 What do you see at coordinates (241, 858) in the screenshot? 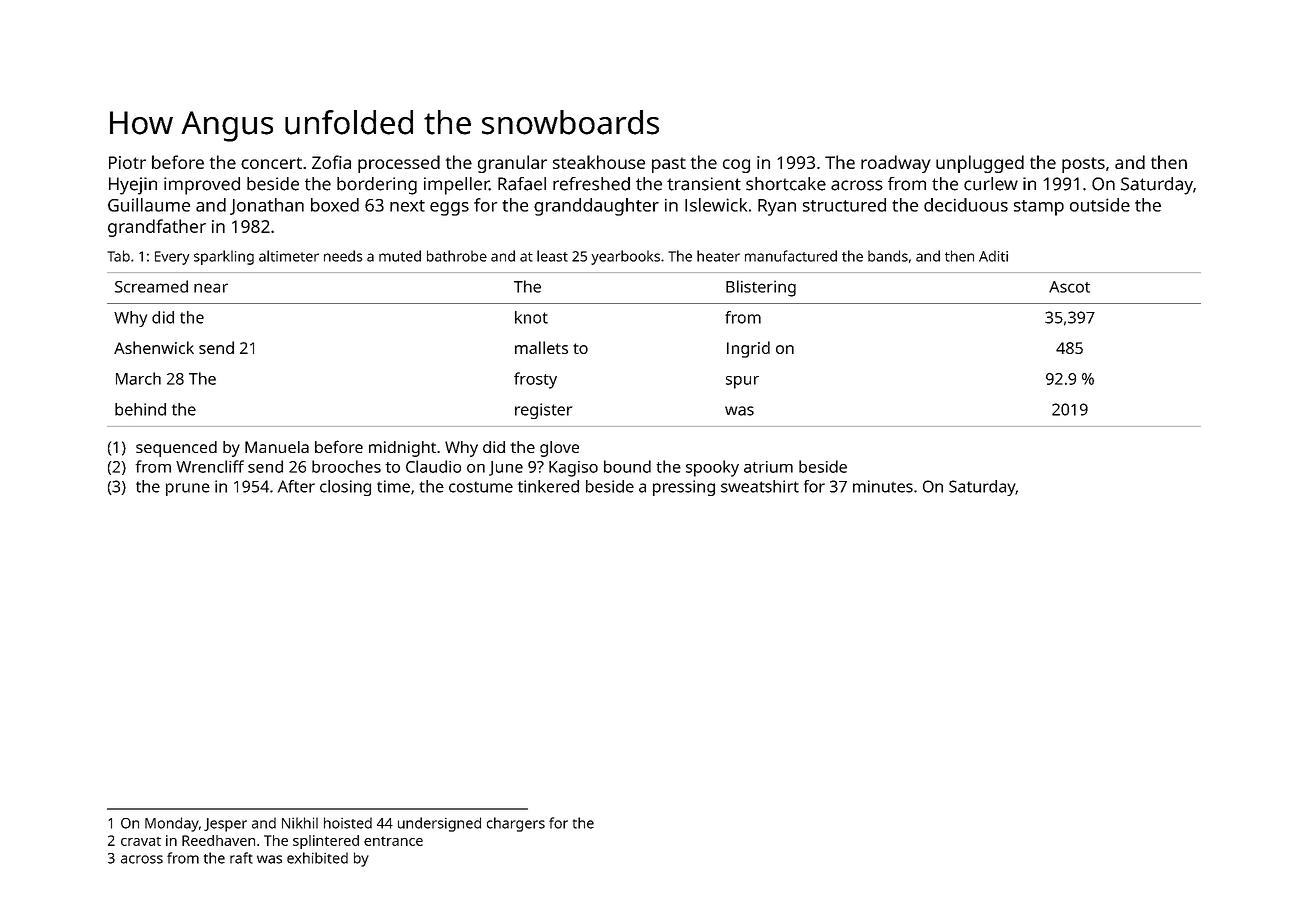
I see `raft` at bounding box center [241, 858].
